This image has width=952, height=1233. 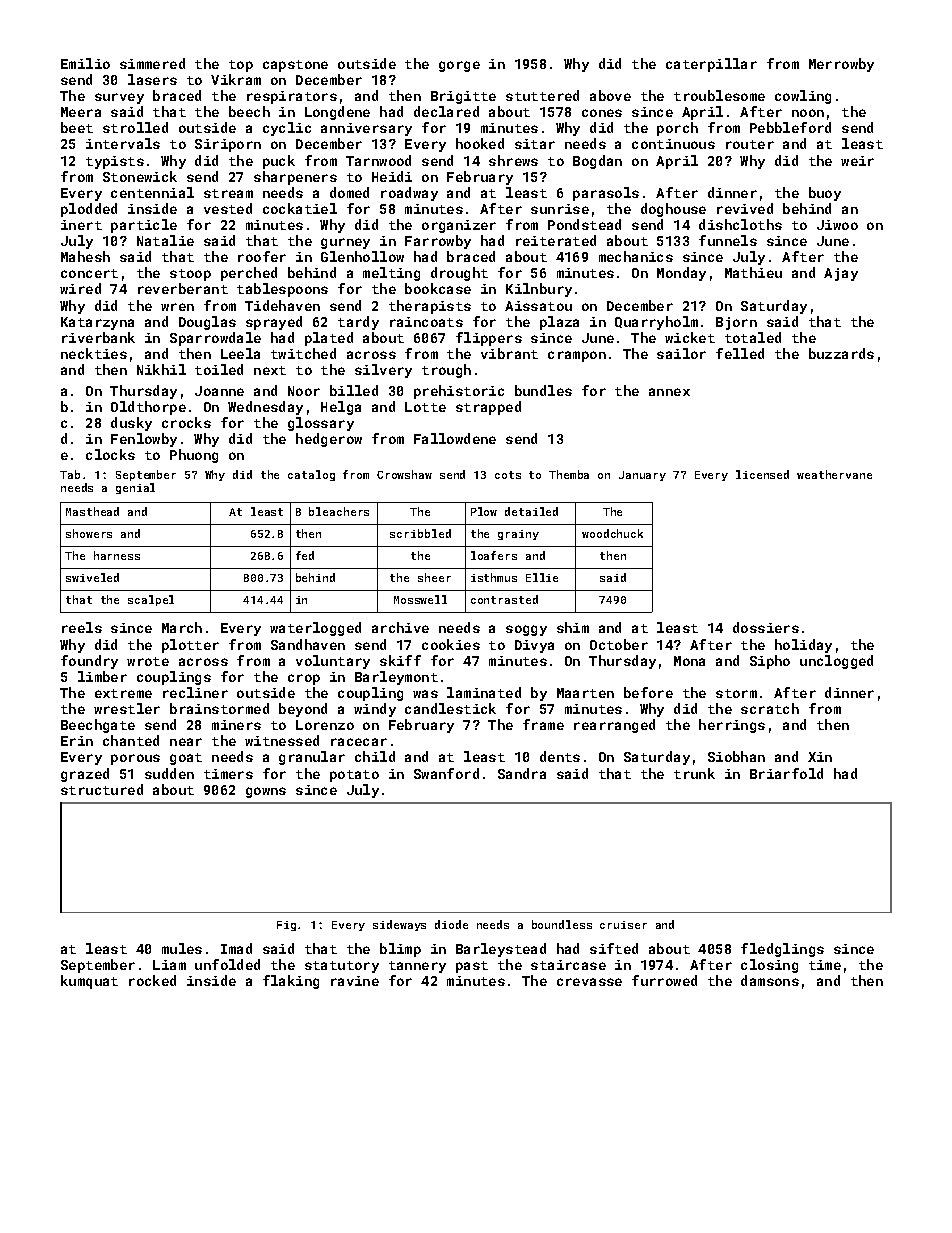 I want to click on flaking, so click(x=291, y=982).
